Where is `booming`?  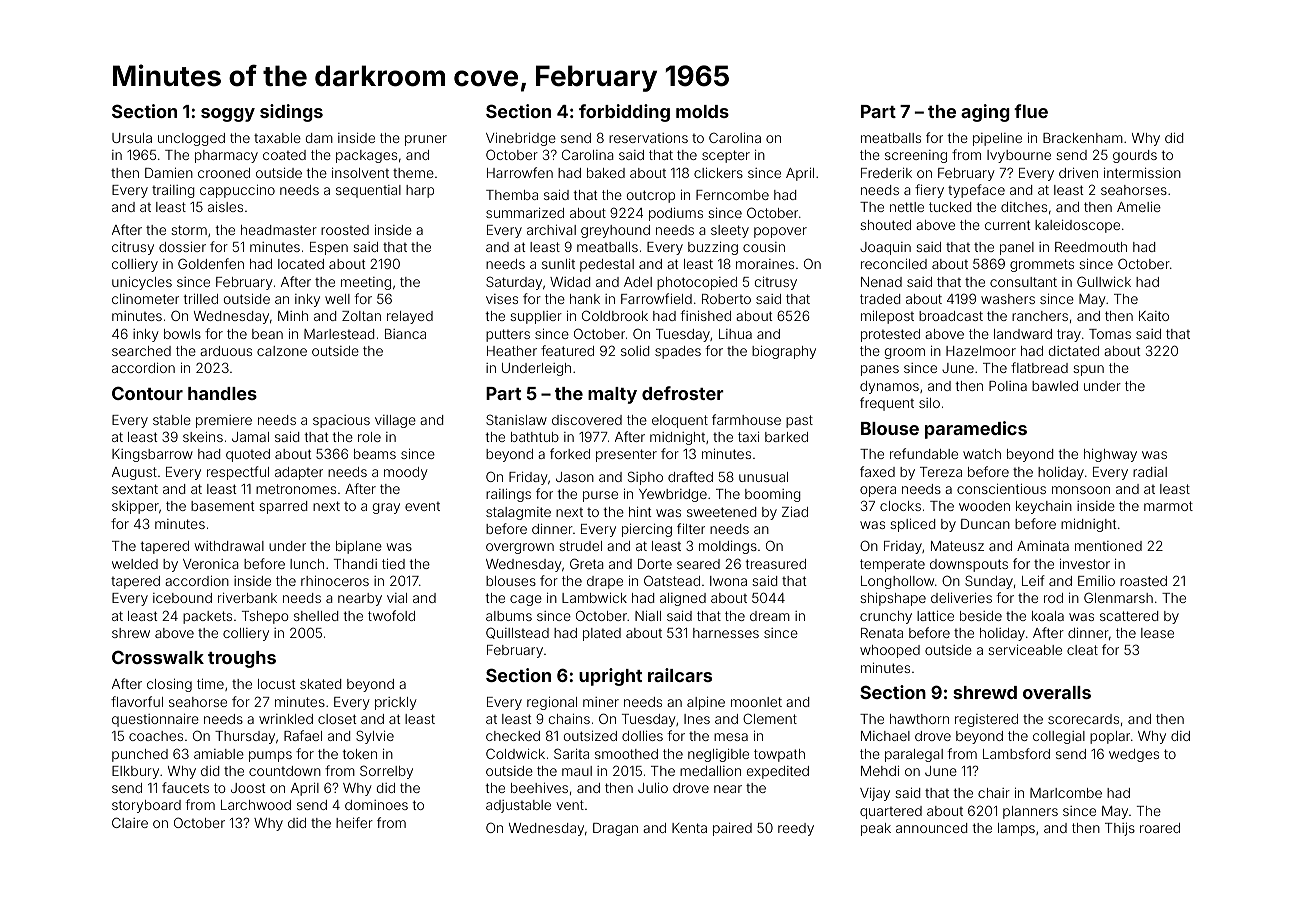 booming is located at coordinates (773, 495).
